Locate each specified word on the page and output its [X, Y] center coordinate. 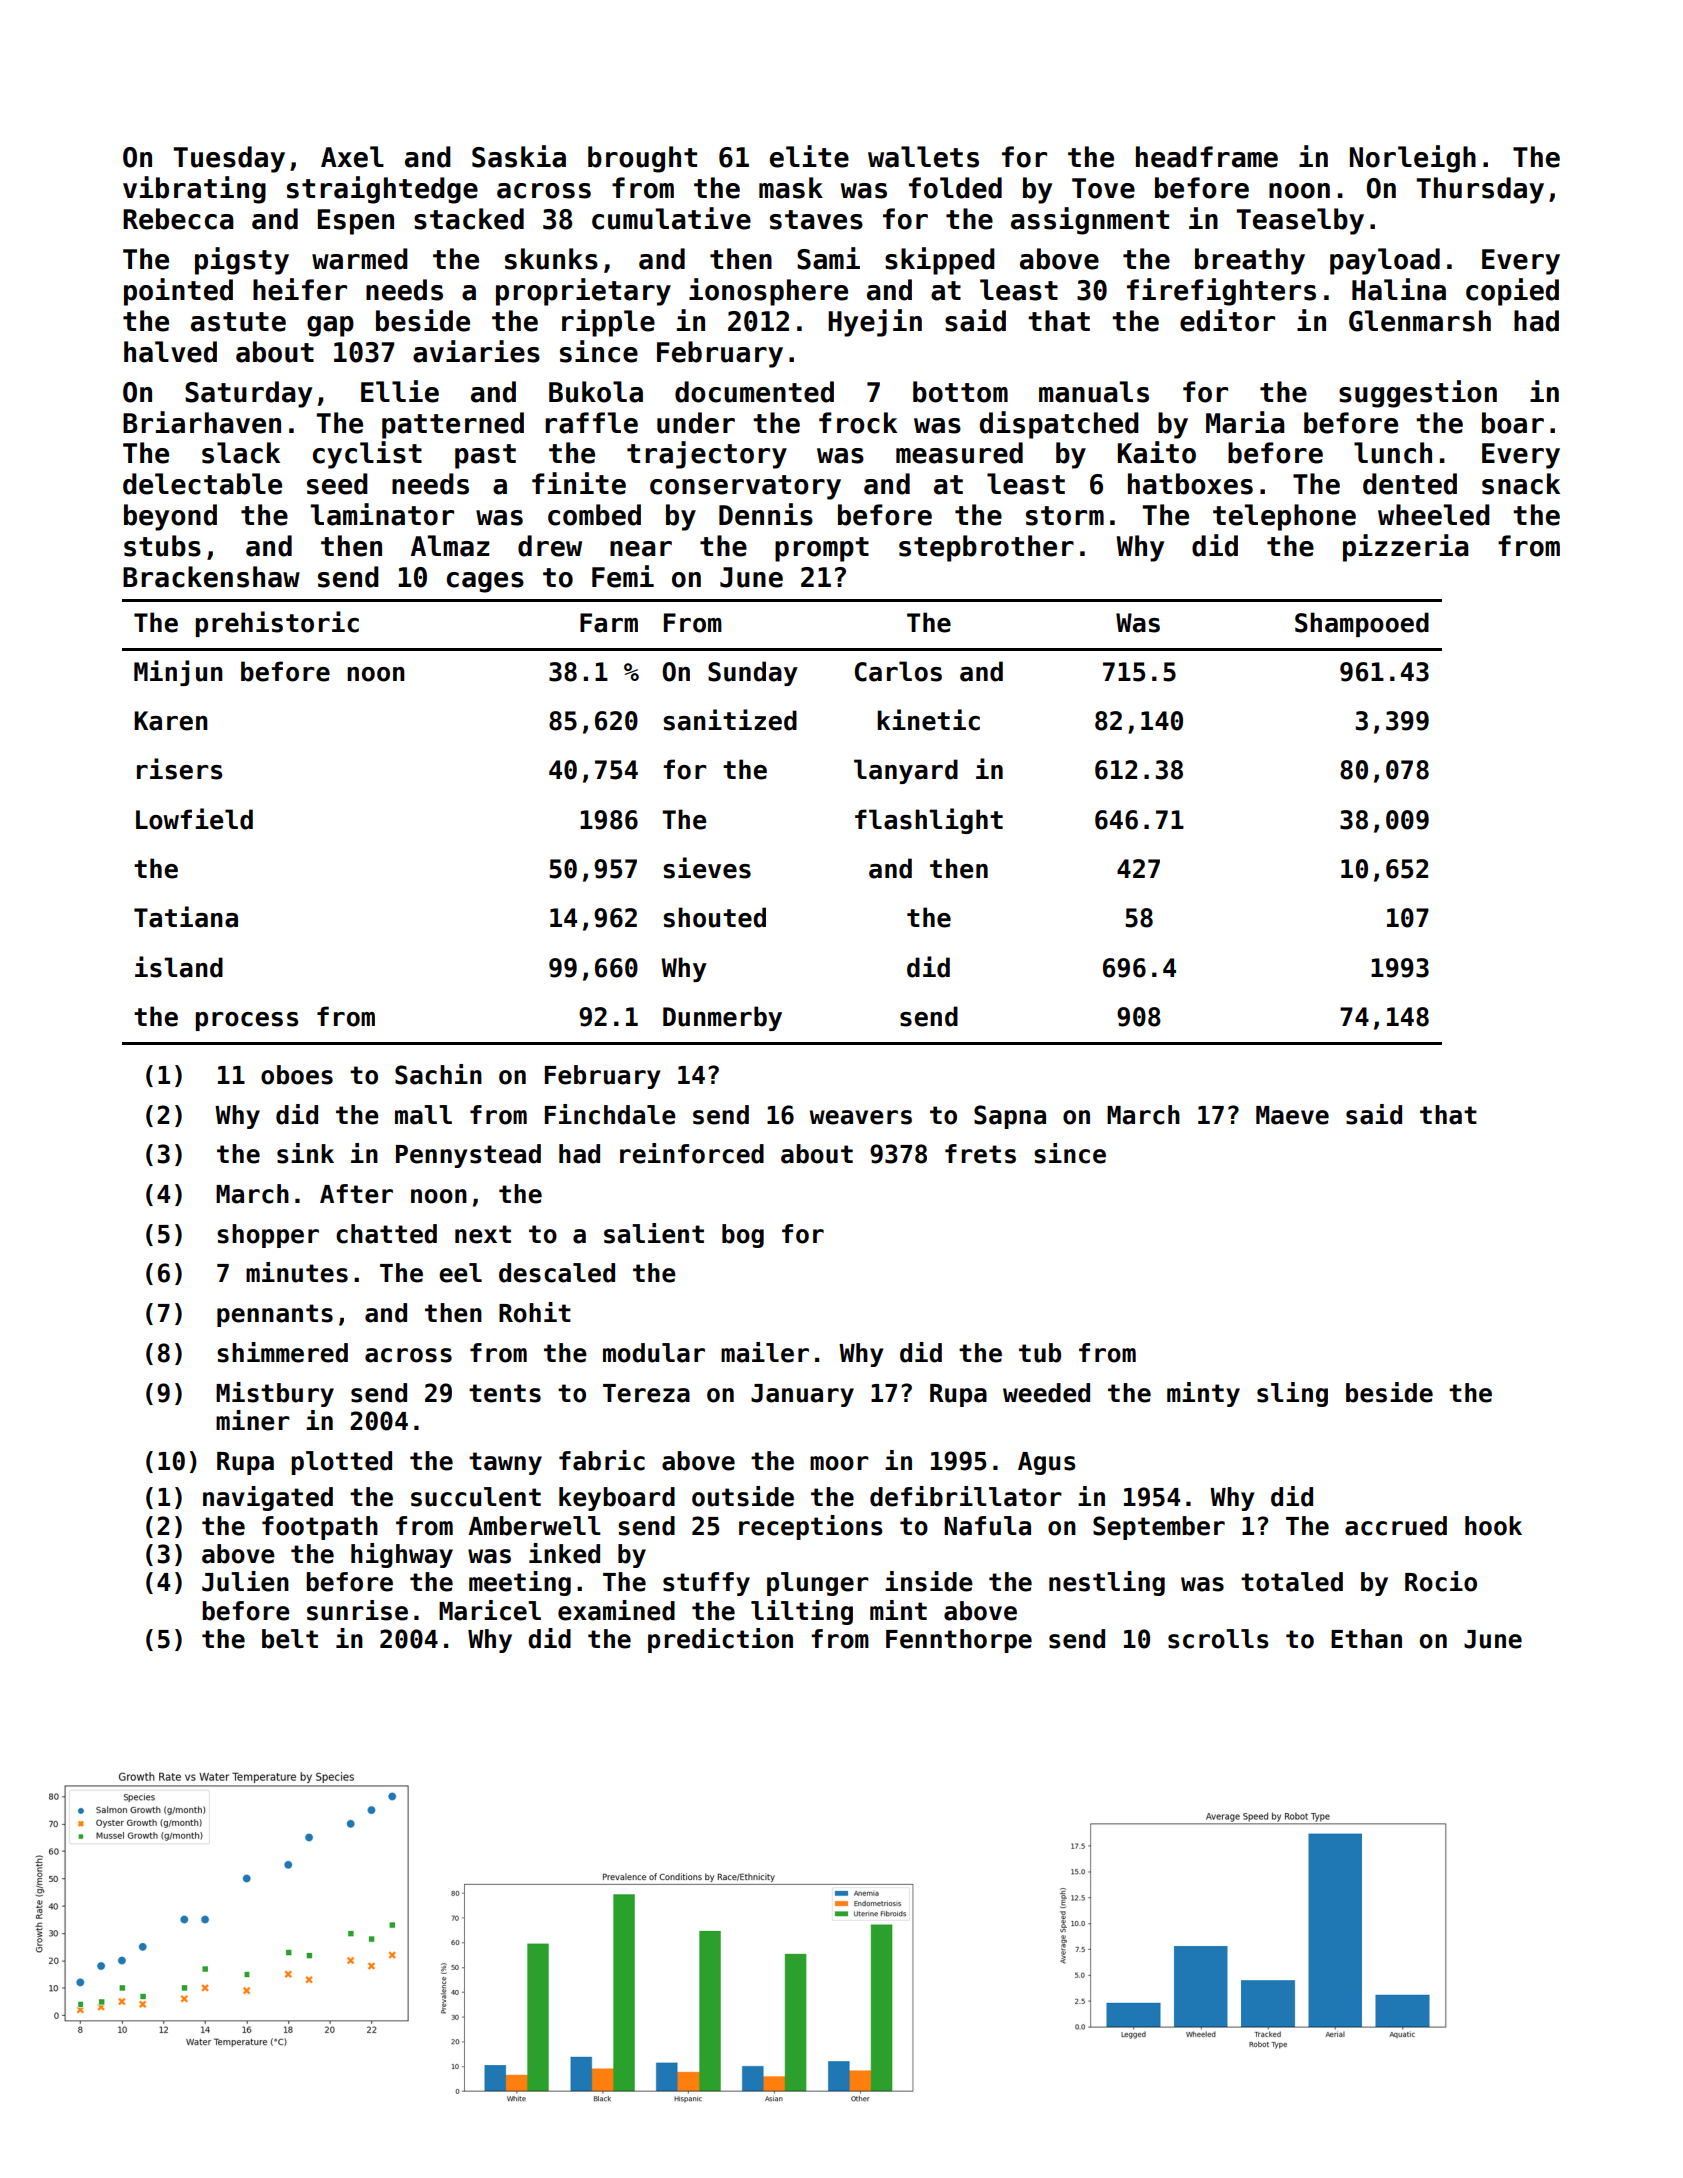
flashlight [929, 821]
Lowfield [194, 819]
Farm [609, 623]
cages [485, 582]
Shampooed [1362, 624]
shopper [268, 1236]
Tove [1103, 188]
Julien [245, 1581]
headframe [1207, 157]
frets [980, 1154]
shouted [714, 917]
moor [839, 1463]
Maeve [1292, 1115]
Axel [352, 157]
